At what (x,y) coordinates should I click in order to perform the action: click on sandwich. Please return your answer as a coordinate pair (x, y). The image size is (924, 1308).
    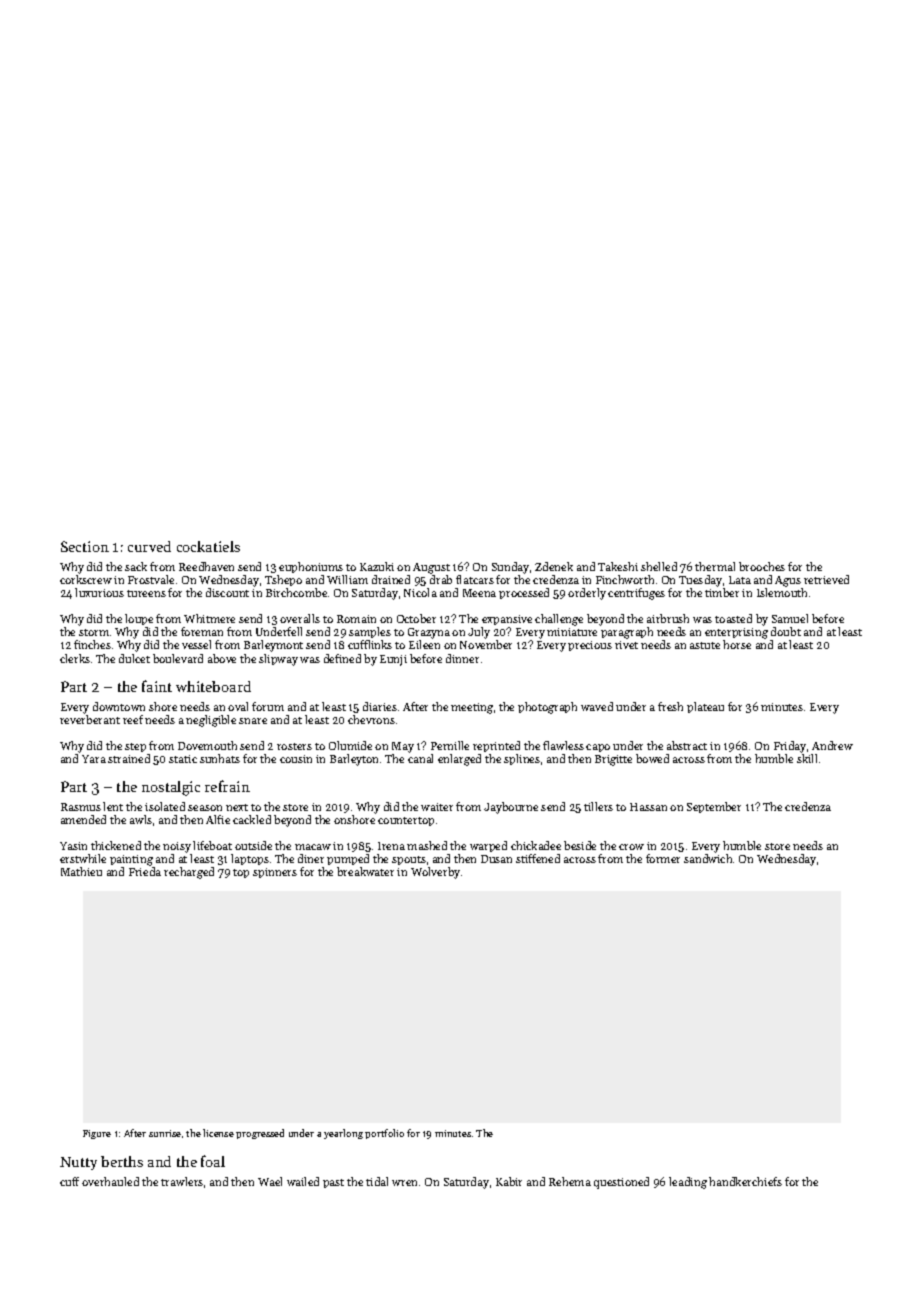
    Looking at the image, I should click on (708, 858).
